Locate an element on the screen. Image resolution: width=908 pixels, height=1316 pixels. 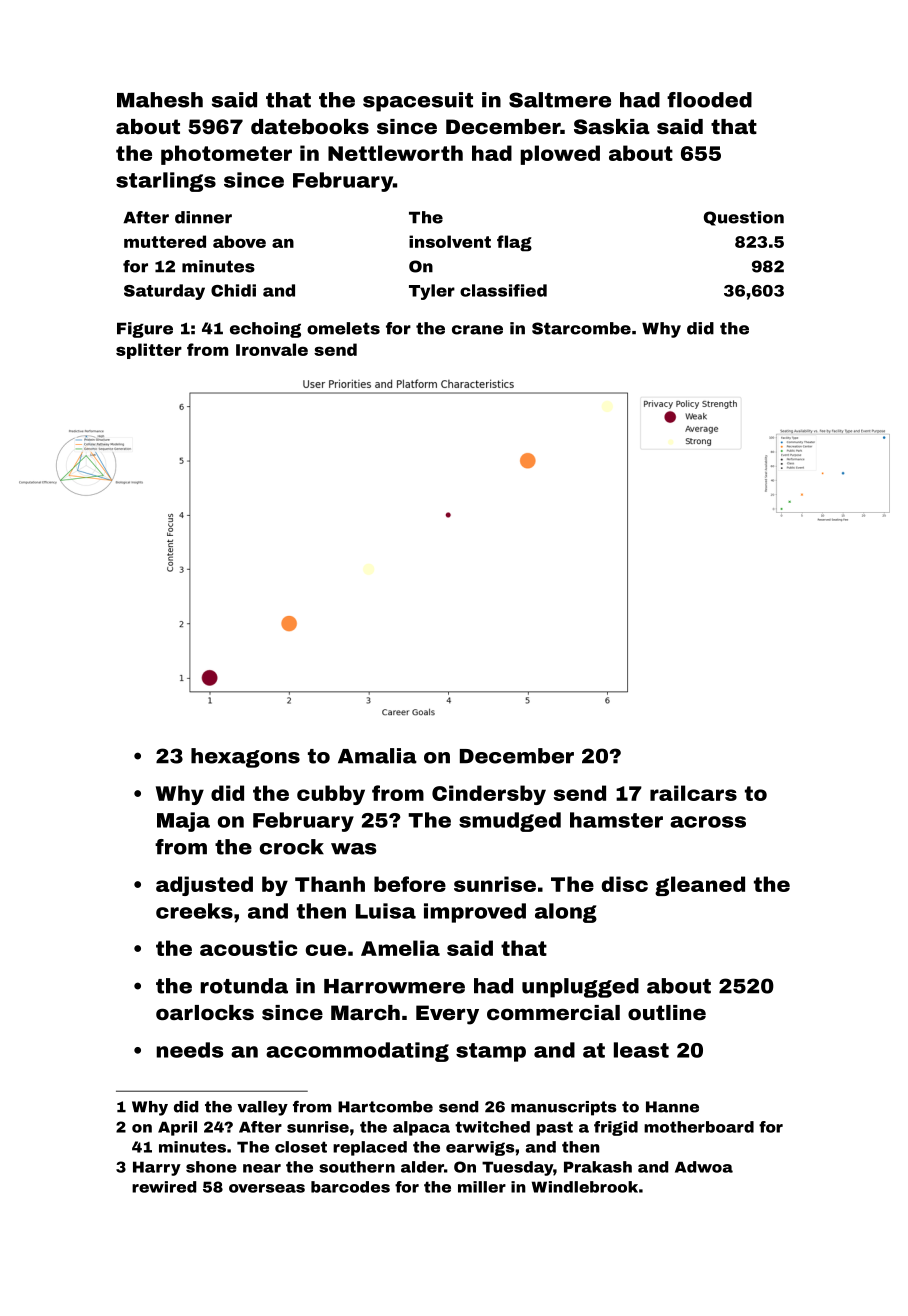
needs is located at coordinates (189, 1050).
